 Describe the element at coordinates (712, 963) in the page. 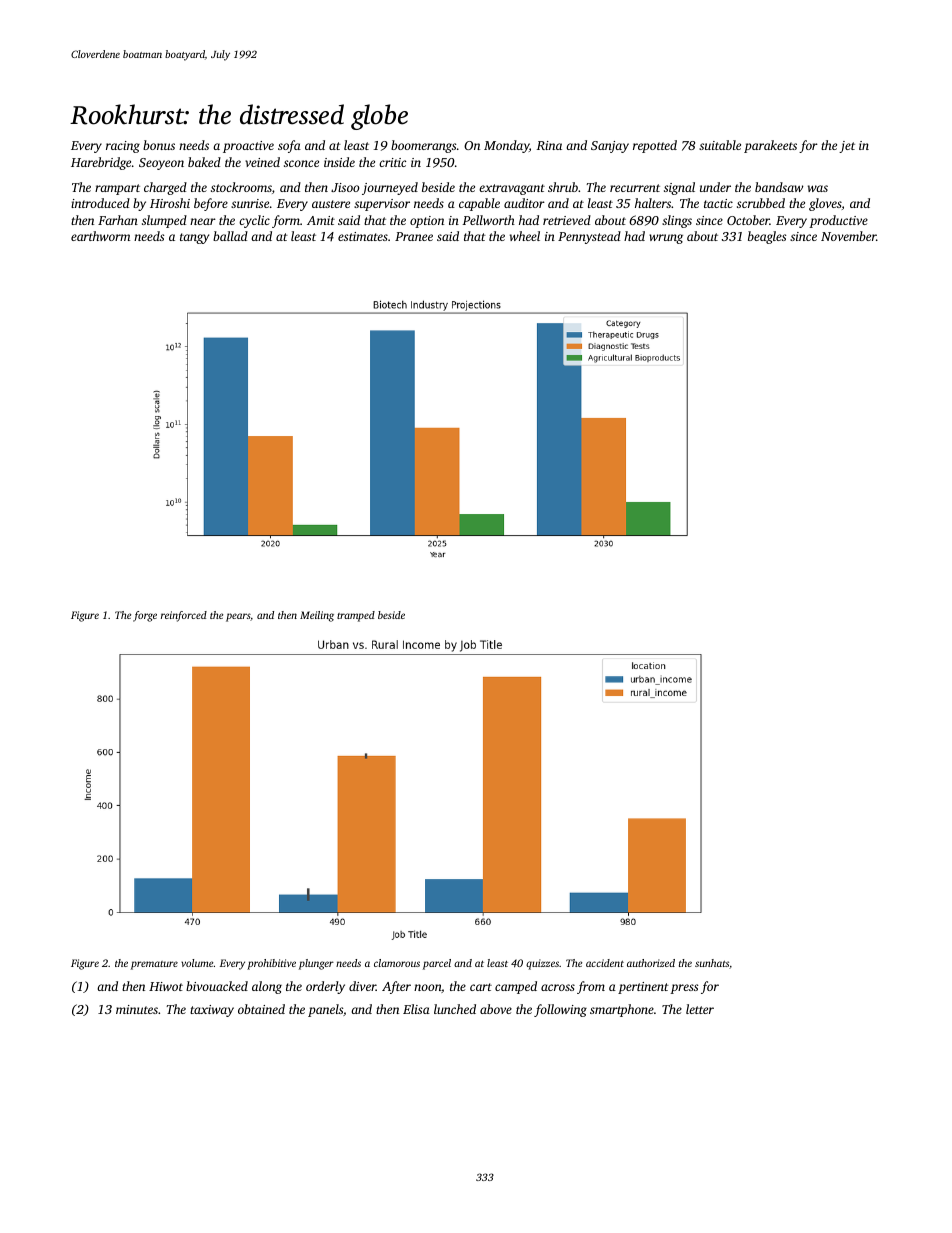

I see `sunhats` at that location.
